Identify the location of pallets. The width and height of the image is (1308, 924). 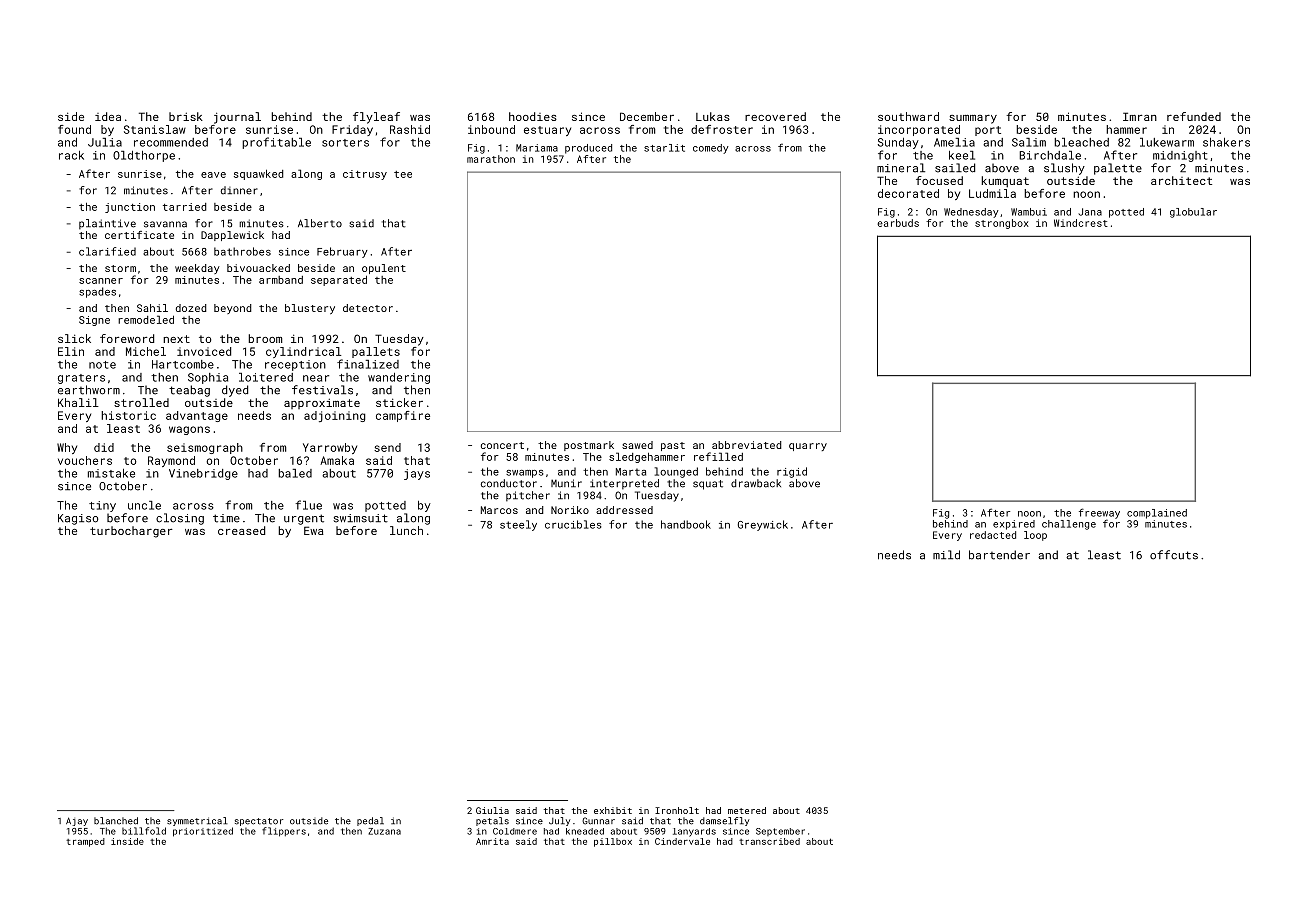
(376, 352).
